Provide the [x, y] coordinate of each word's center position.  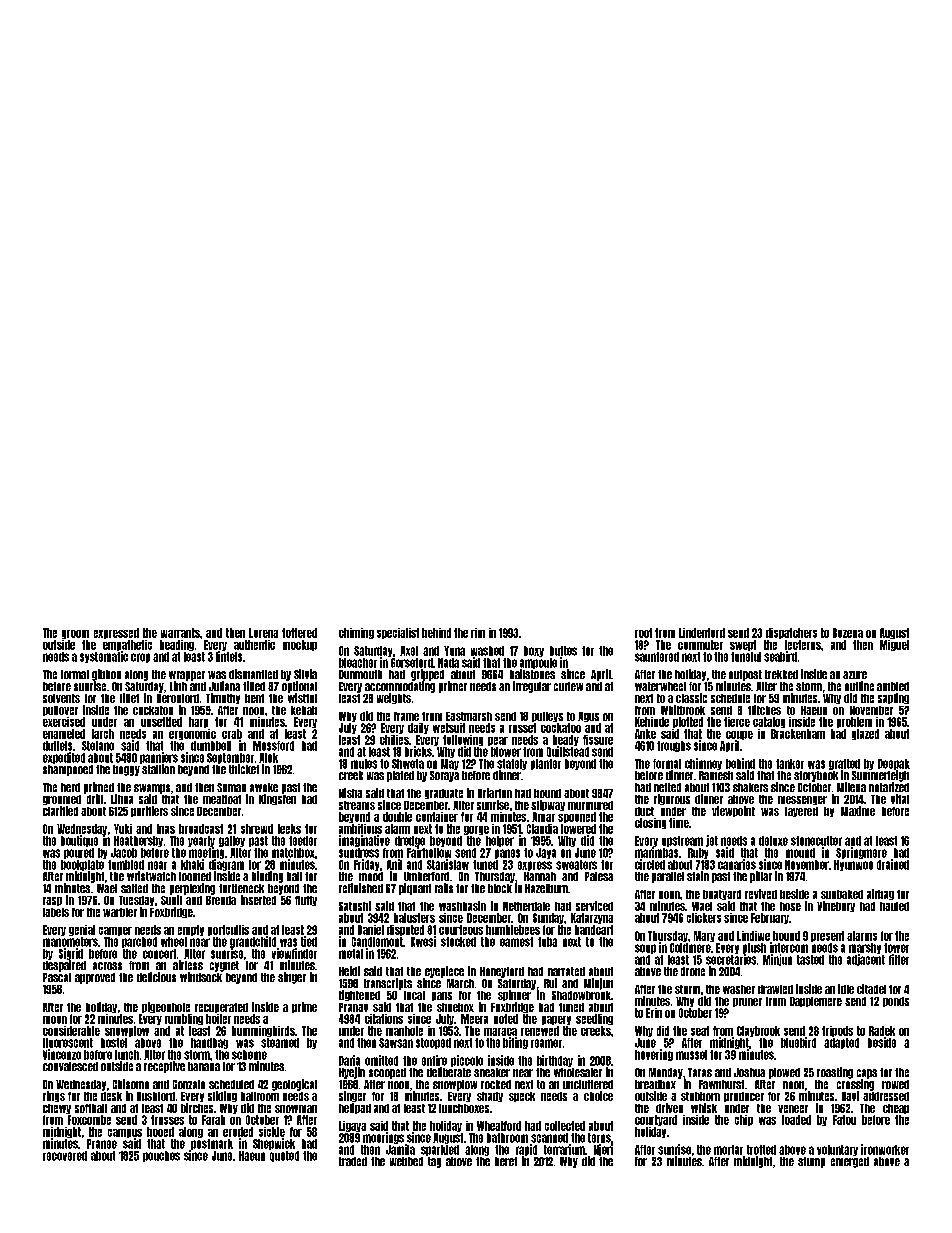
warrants [180, 633]
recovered [65, 1156]
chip [744, 1120]
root [643, 633]
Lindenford [702, 633]
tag [434, 1162]
